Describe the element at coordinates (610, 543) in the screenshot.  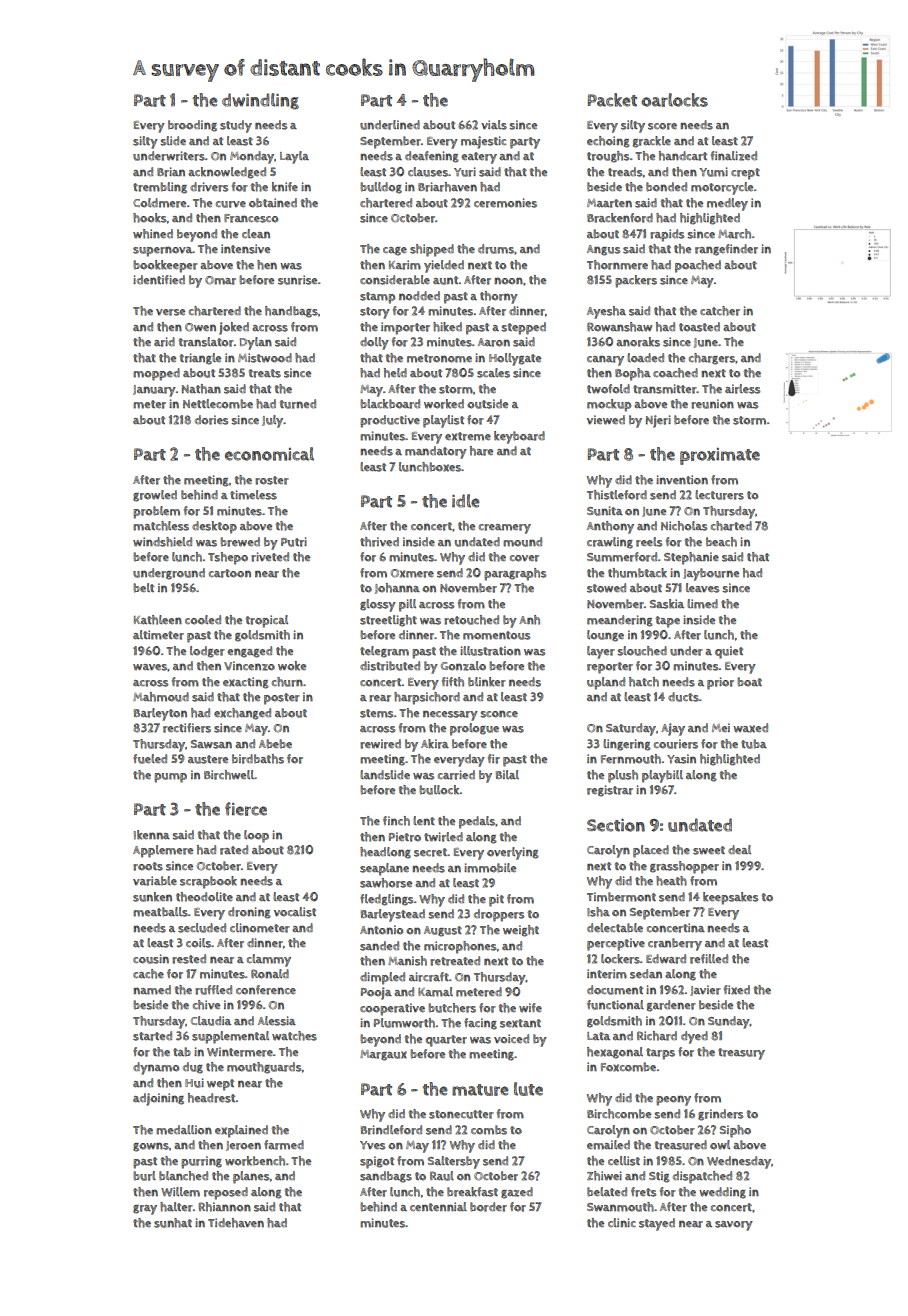
I see `crawling` at that location.
